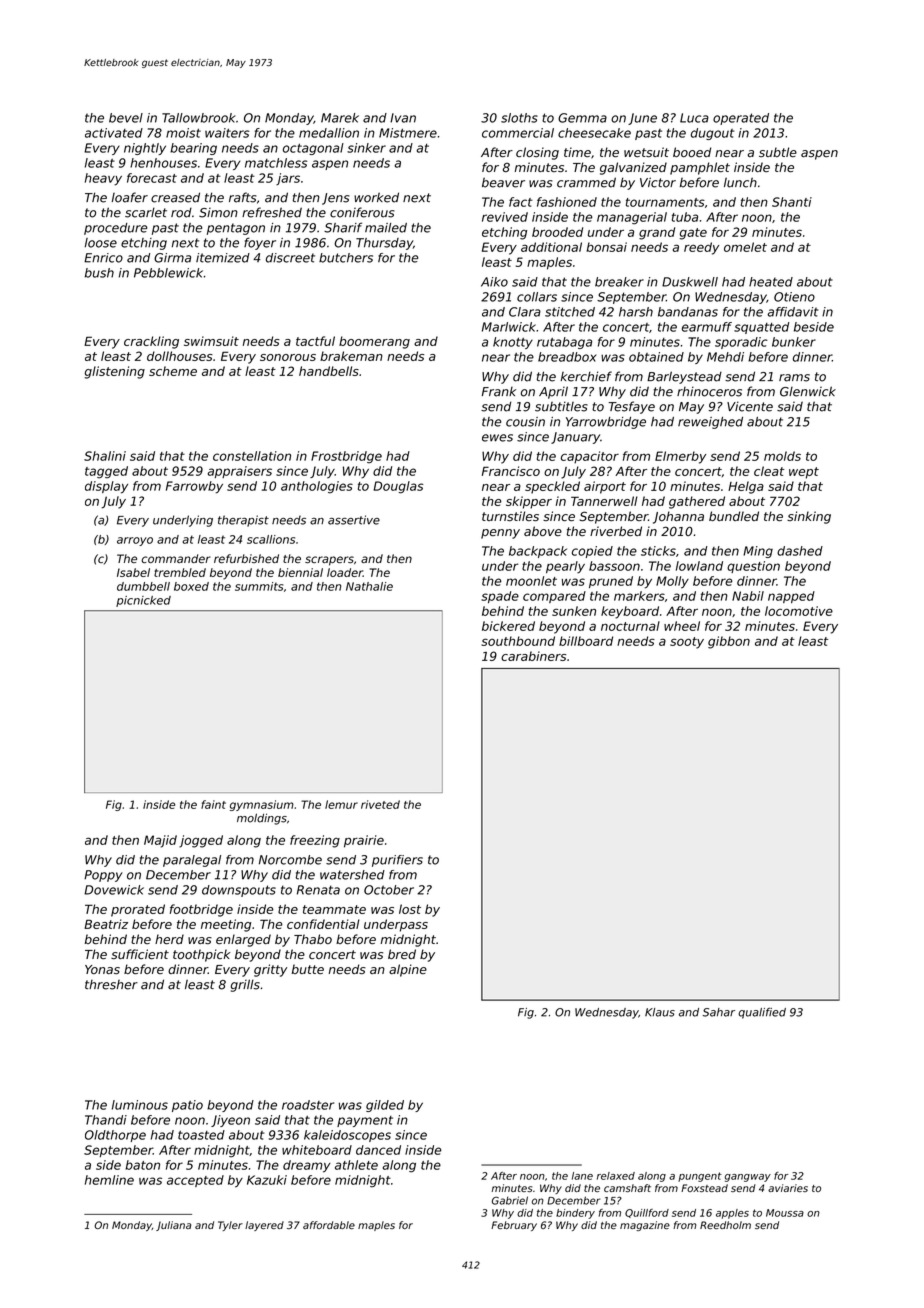  I want to click on Sahar, so click(719, 1012).
